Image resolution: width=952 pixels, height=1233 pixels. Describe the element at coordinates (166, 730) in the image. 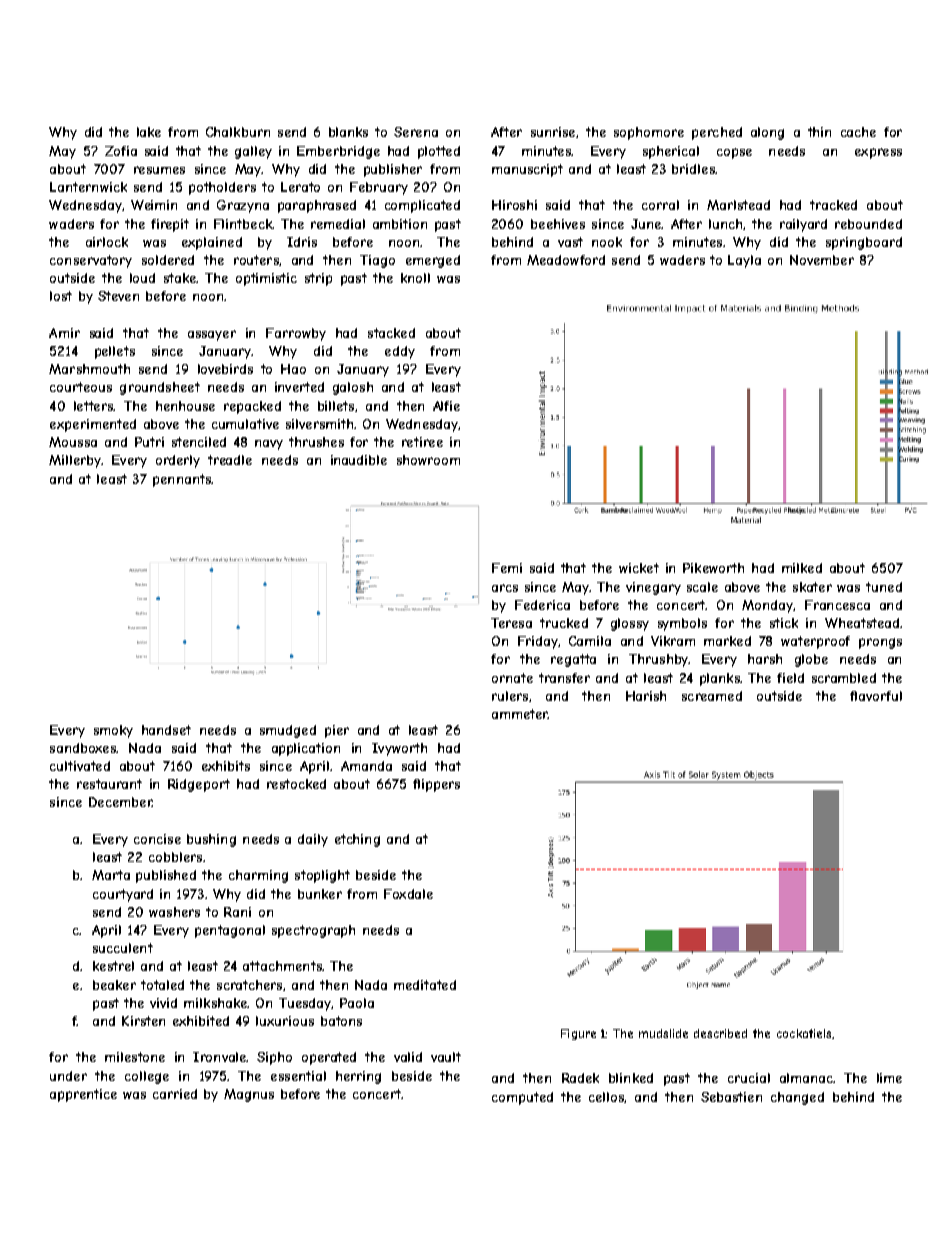

I see `handset` at that location.
